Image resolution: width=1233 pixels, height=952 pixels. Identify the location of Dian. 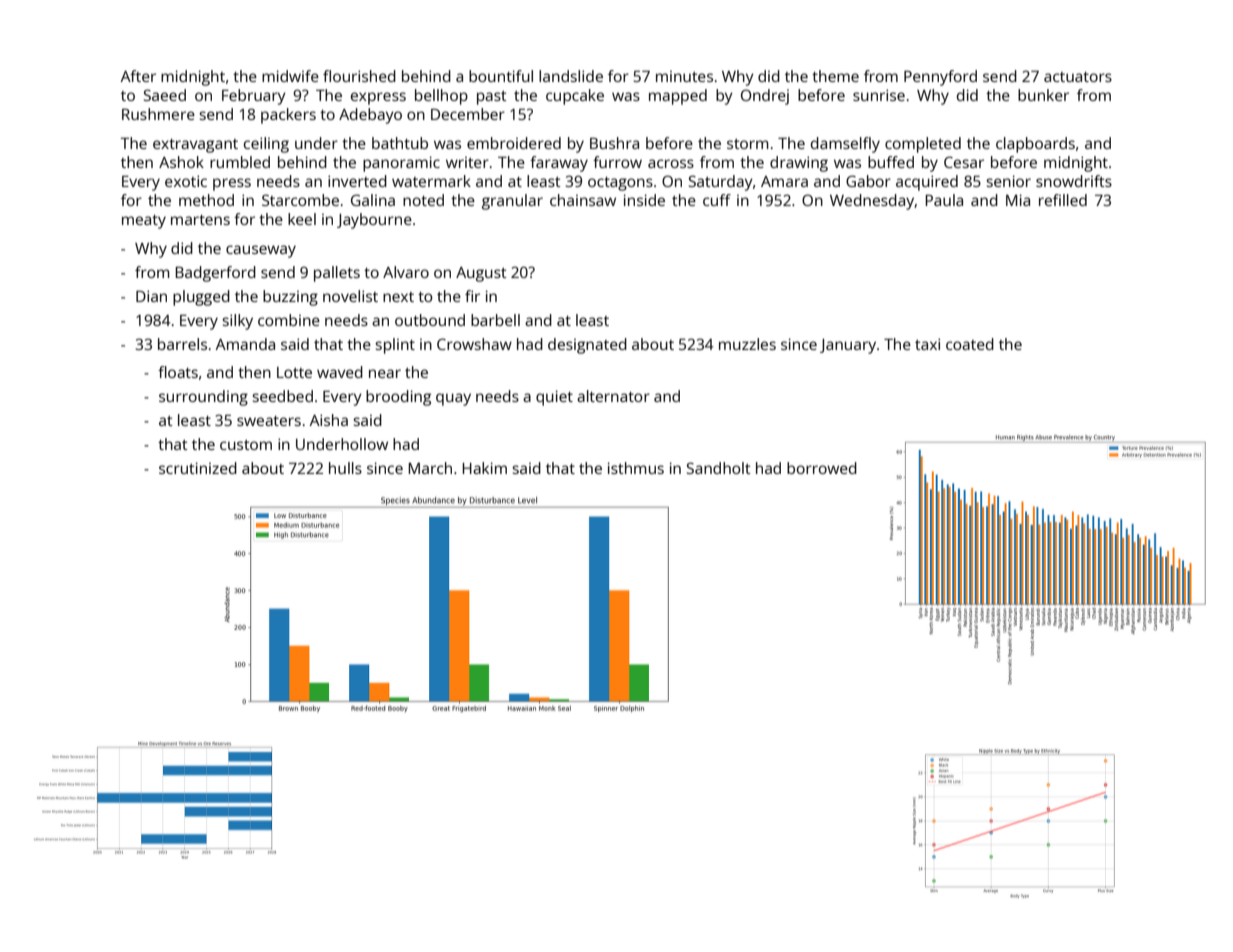
(151, 296).
